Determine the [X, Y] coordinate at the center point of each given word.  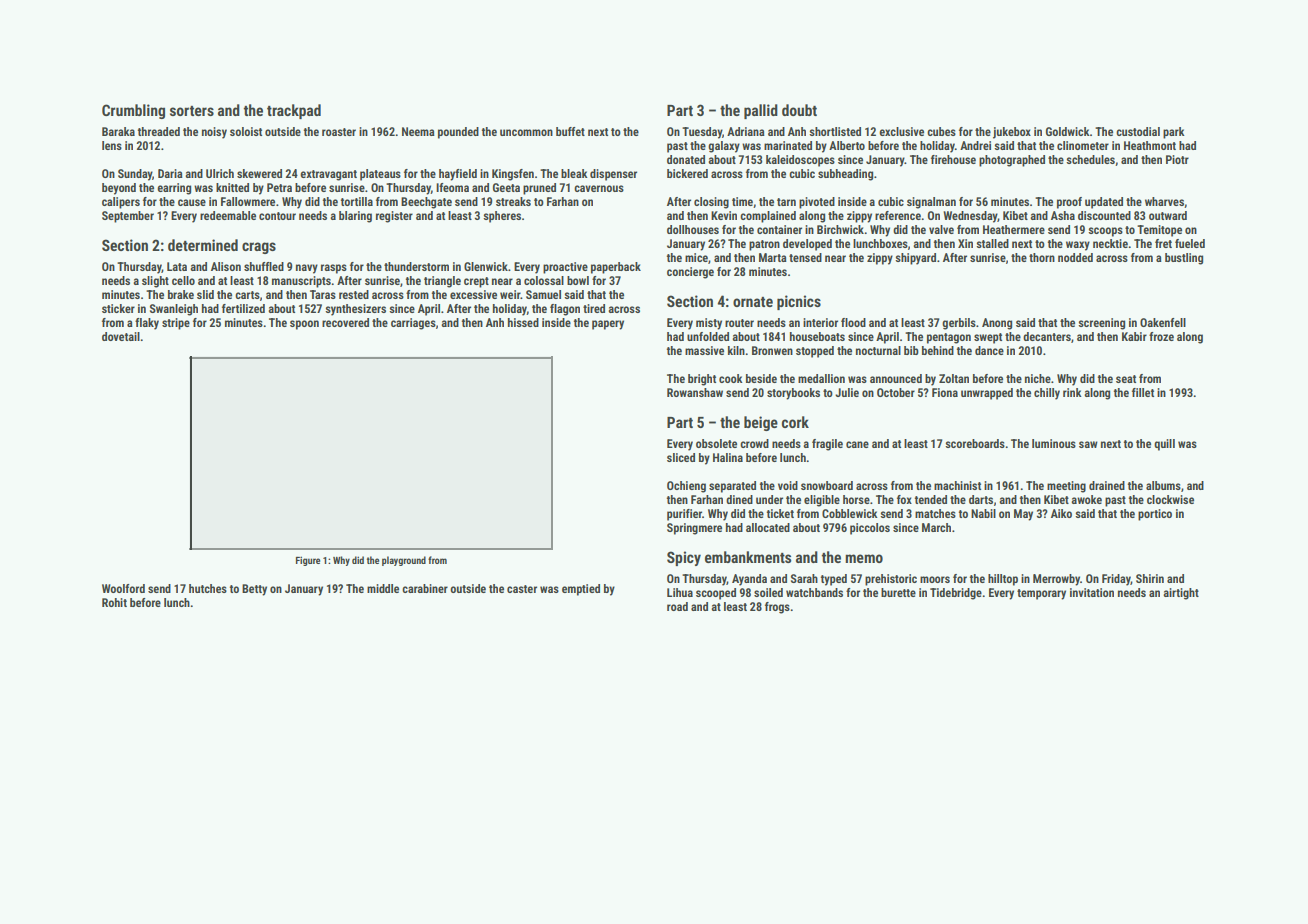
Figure [308, 561]
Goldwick [1068, 131]
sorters [192, 111]
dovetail [121, 336]
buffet [570, 131]
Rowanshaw [695, 392]
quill [1164, 445]
